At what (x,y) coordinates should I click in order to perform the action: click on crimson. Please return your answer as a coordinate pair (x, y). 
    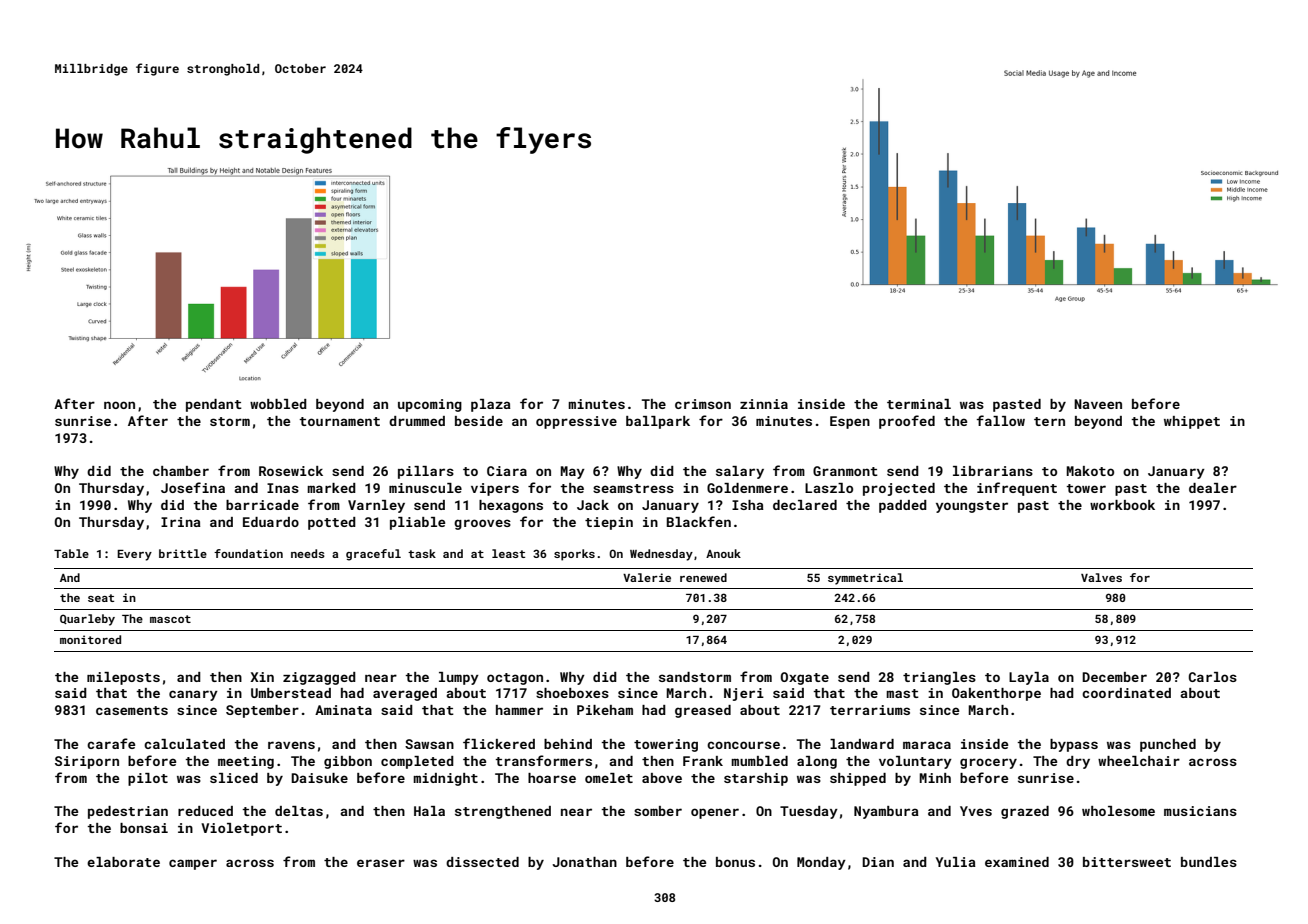
    Looking at the image, I should click on (703, 404).
